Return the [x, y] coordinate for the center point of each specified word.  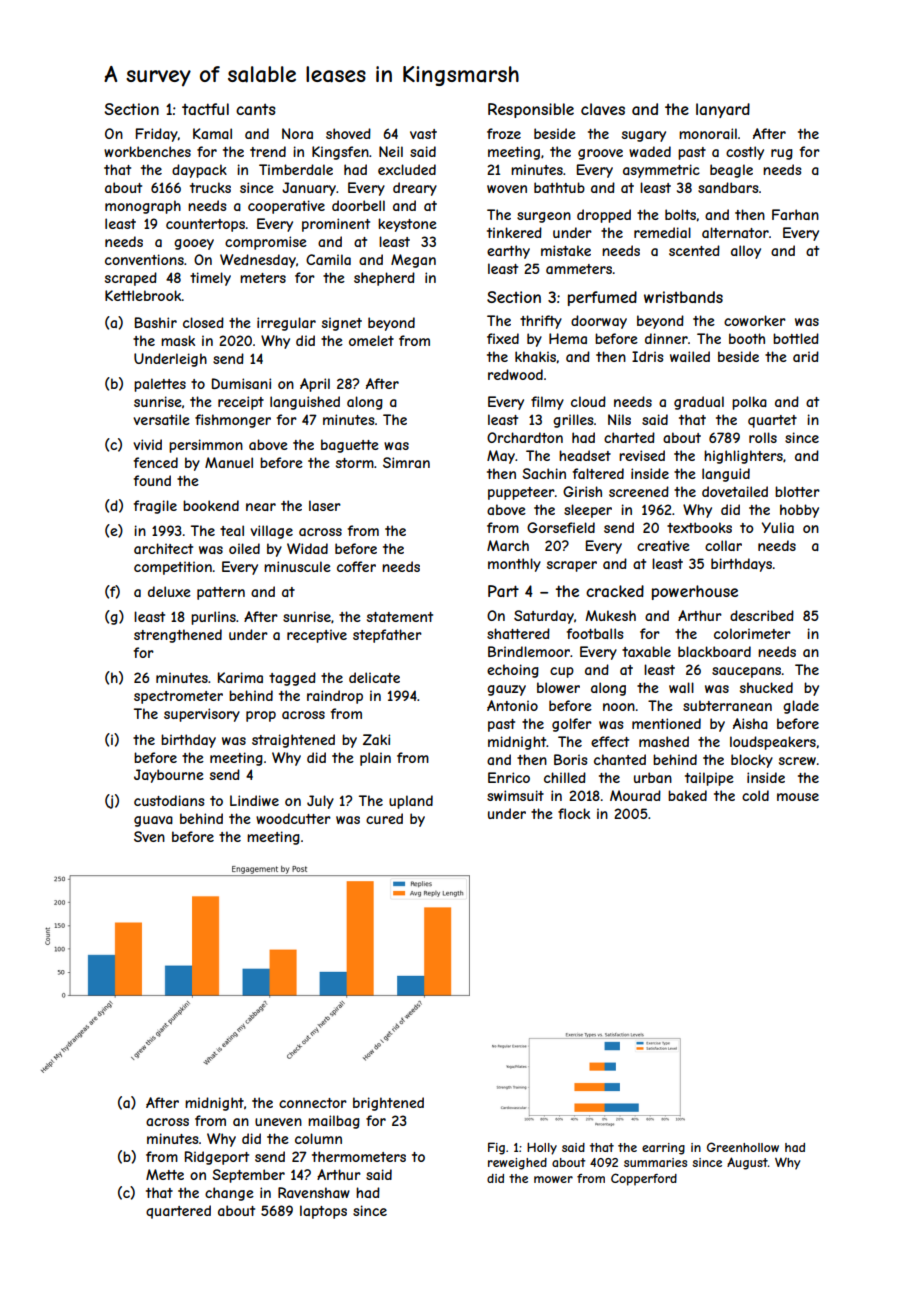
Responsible [531, 110]
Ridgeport [217, 1158]
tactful [205, 109]
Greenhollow [743, 1147]
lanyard [723, 110]
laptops [323, 1212]
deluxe [169, 591]
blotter [797, 491]
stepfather [387, 636]
